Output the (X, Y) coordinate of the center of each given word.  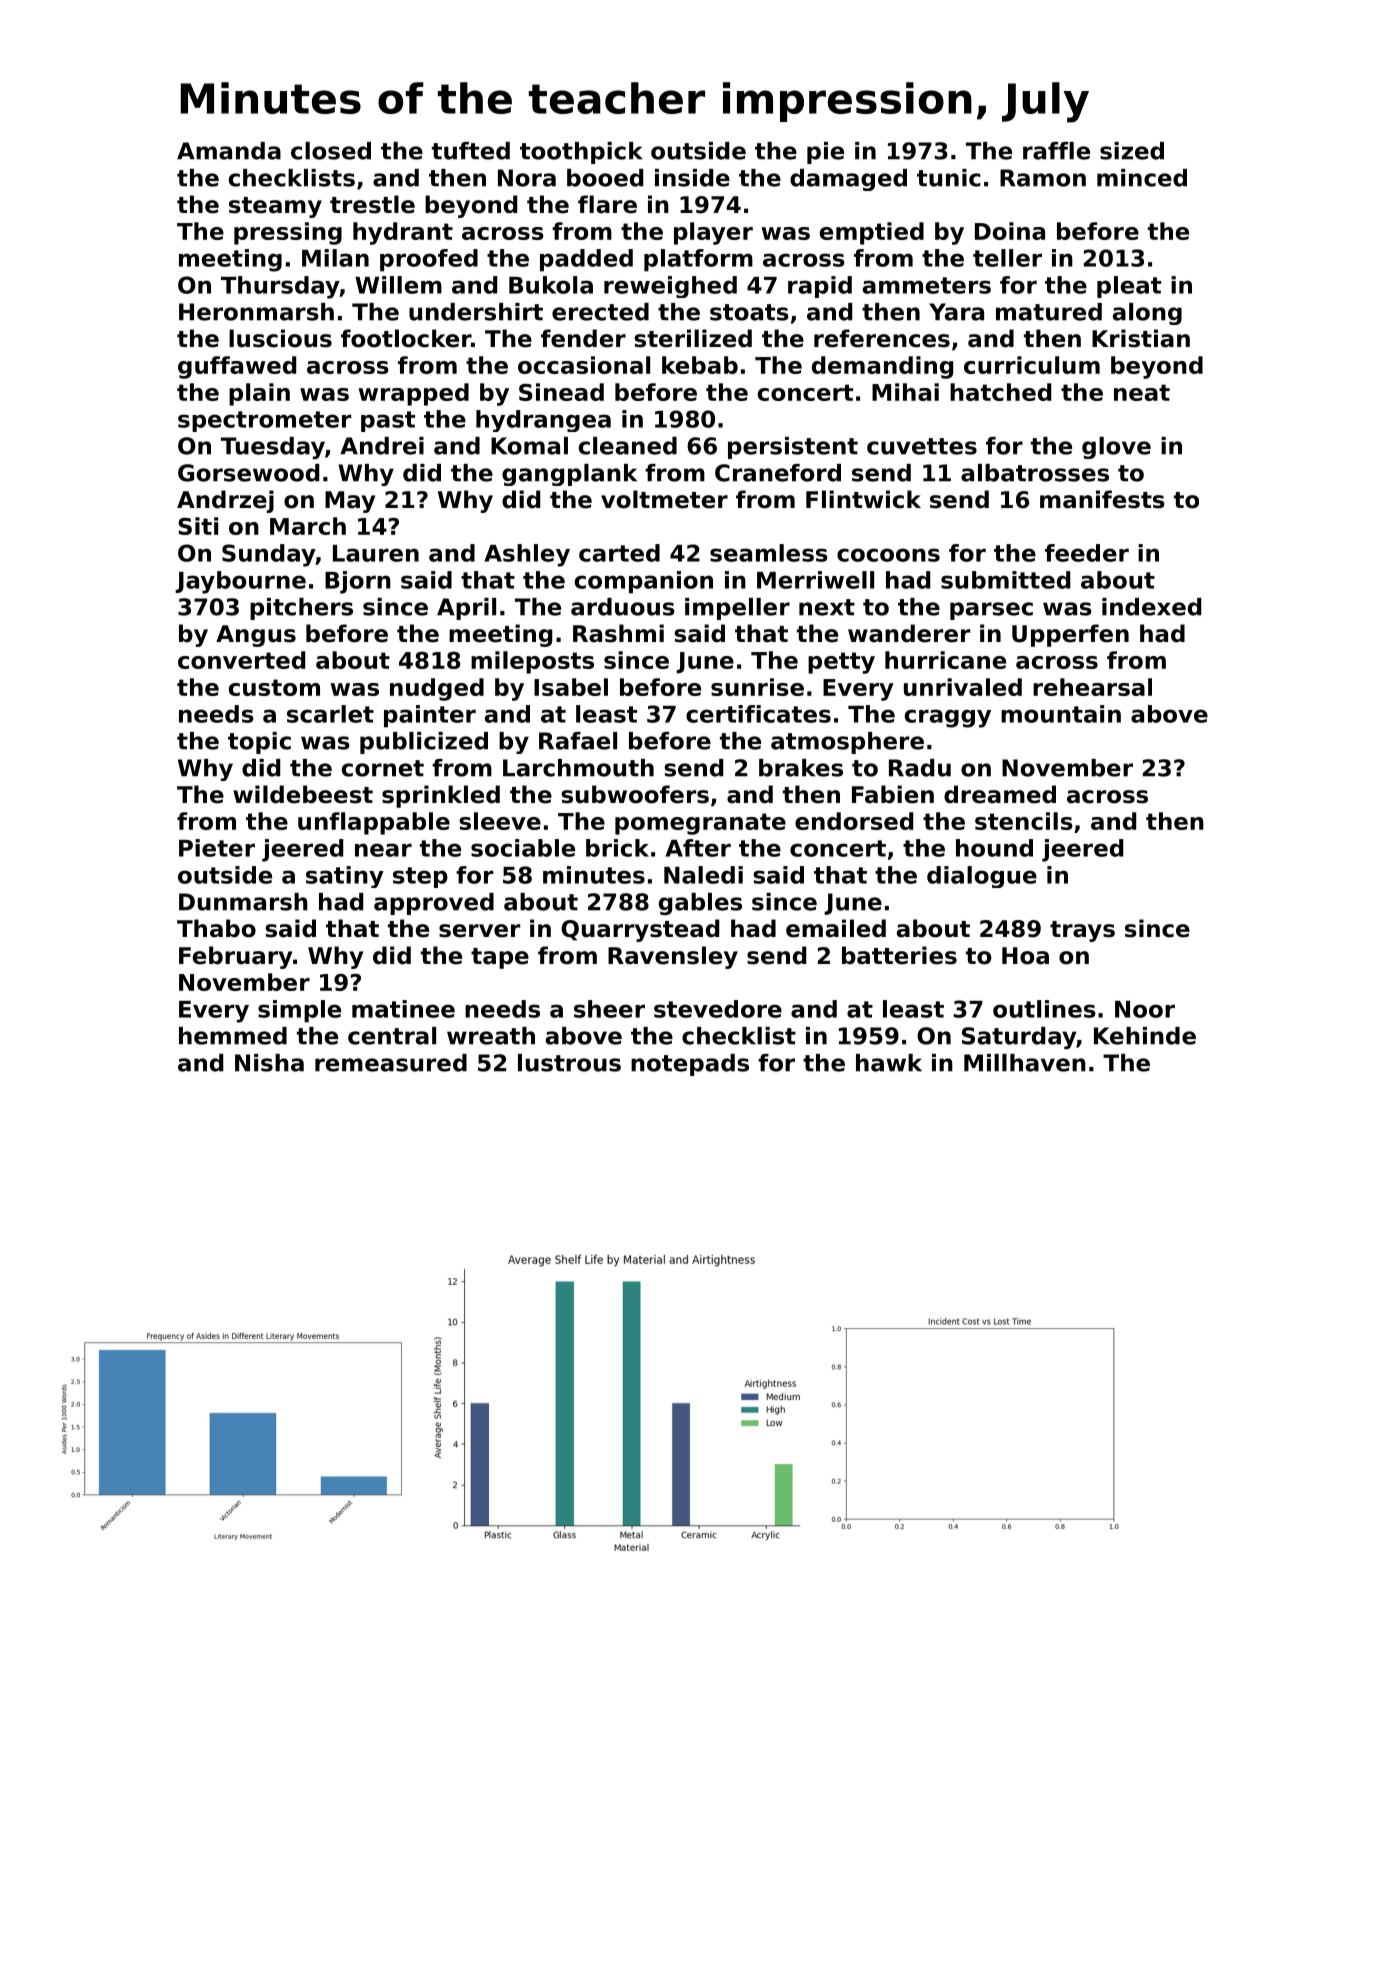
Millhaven (1025, 1063)
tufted (471, 151)
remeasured (391, 1063)
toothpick (581, 153)
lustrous (569, 1063)
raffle (1056, 151)
